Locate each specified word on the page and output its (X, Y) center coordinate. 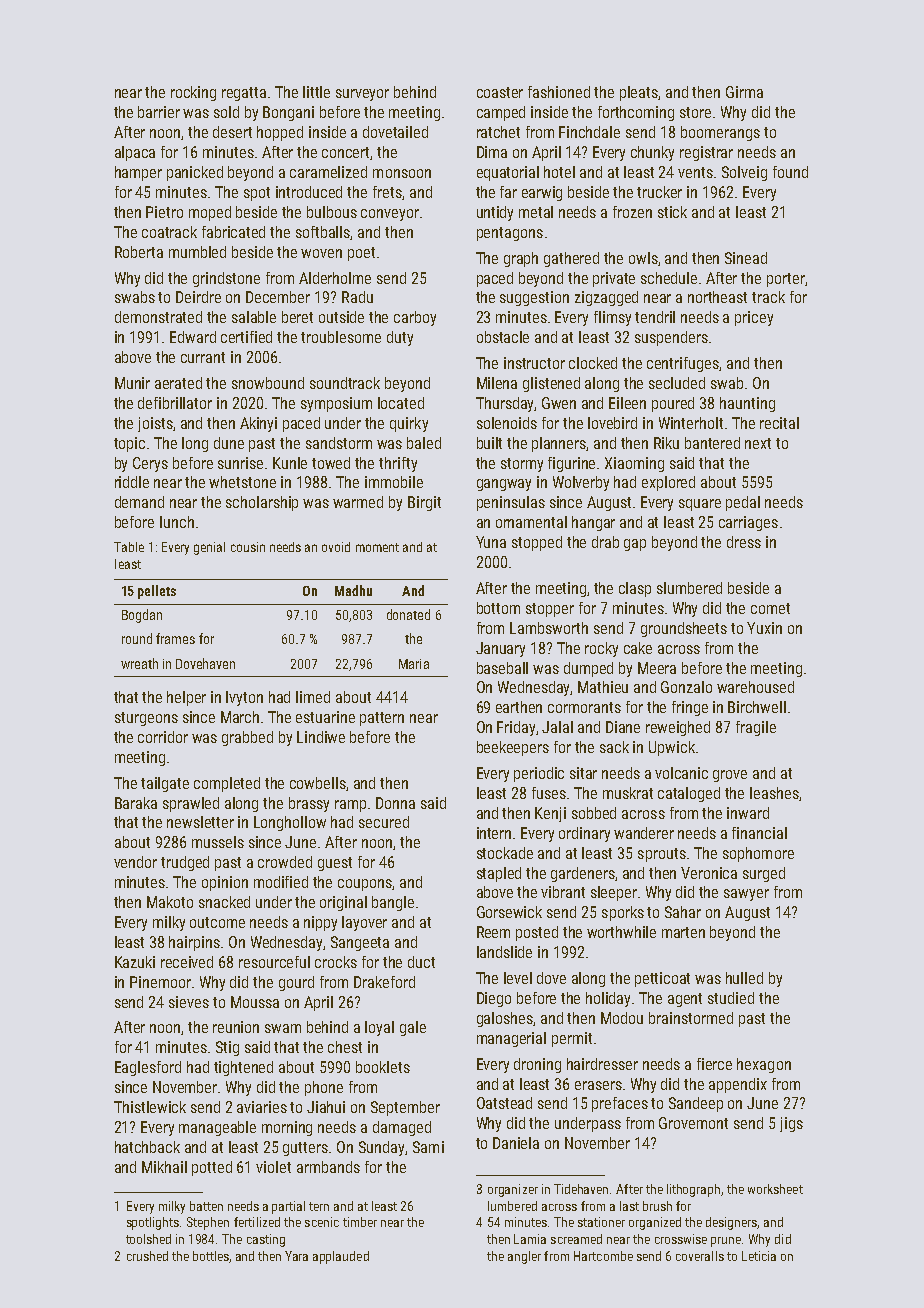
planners (559, 444)
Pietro (164, 212)
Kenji (550, 814)
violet (273, 1167)
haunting (747, 404)
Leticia (759, 1256)
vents (695, 172)
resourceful (274, 962)
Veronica (709, 873)
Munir (132, 383)
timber (360, 1222)
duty (400, 338)
